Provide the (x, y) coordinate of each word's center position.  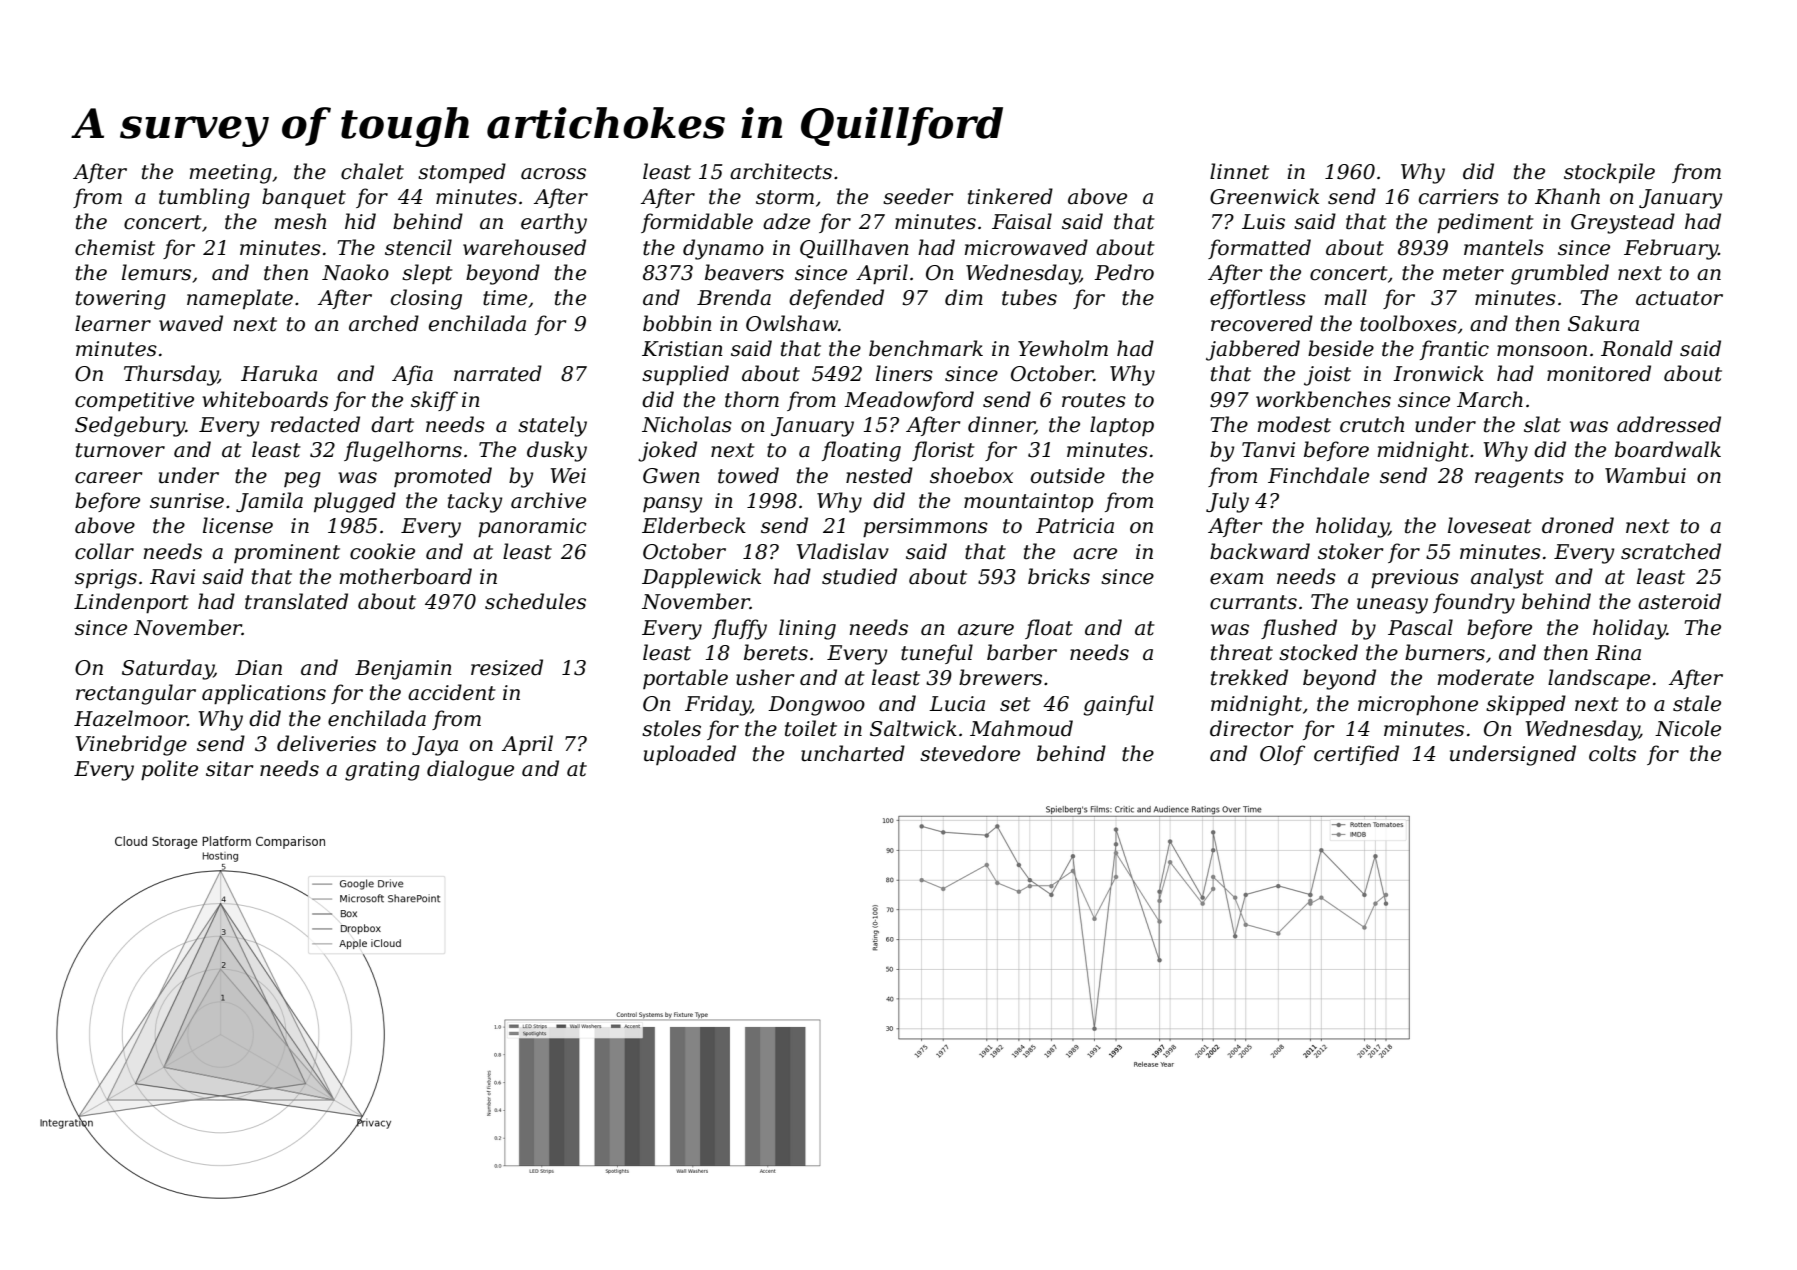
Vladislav (843, 551)
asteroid (1679, 601)
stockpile (1609, 173)
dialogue (470, 770)
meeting (231, 174)
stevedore (970, 753)
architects (781, 171)
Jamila (269, 502)
